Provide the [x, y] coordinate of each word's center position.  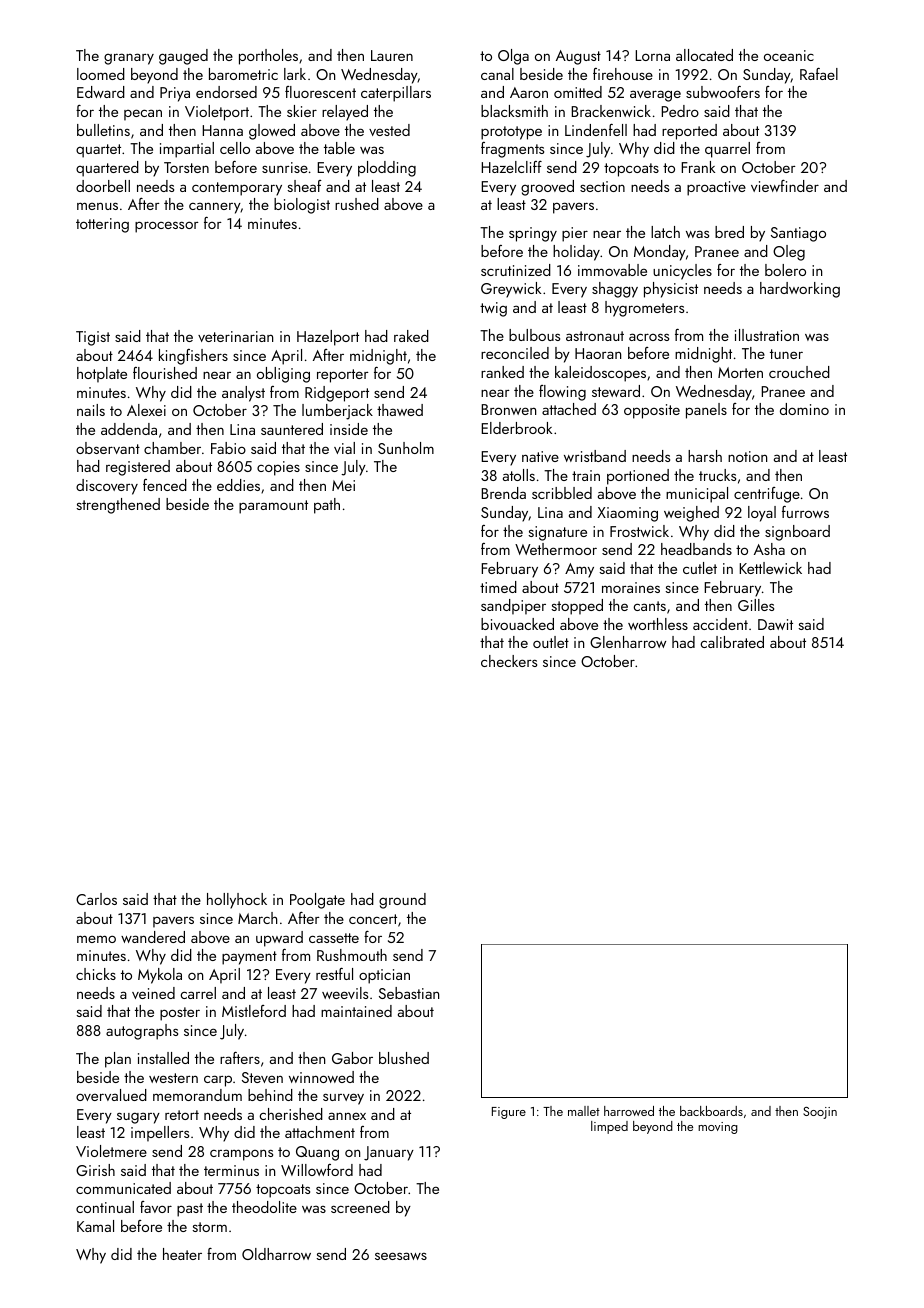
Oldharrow [276, 1254]
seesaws [401, 1256]
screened [360, 1207]
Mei [343, 485]
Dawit [775, 624]
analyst [243, 394]
